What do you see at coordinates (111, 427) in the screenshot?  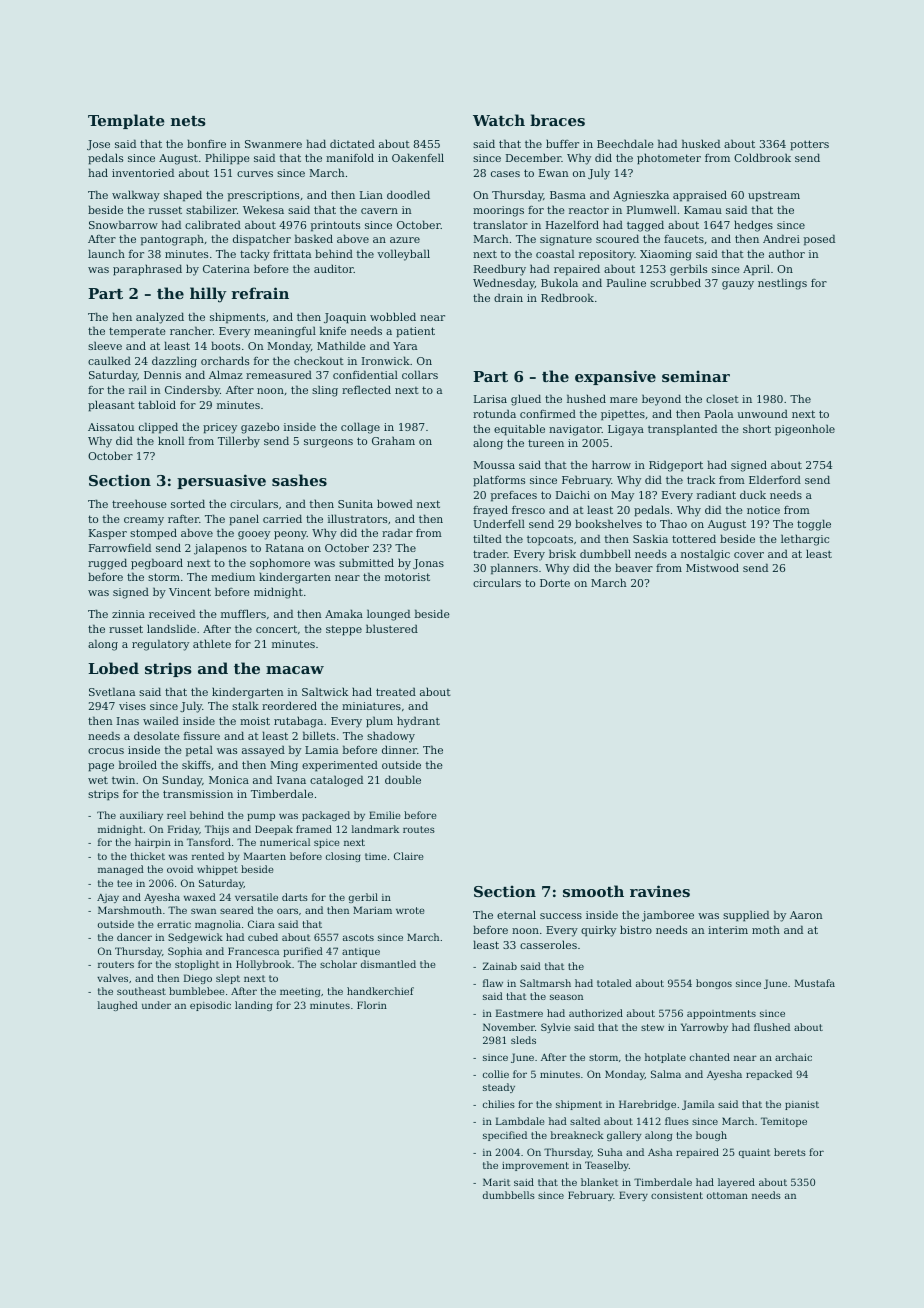 I see `Aissatou` at bounding box center [111, 427].
